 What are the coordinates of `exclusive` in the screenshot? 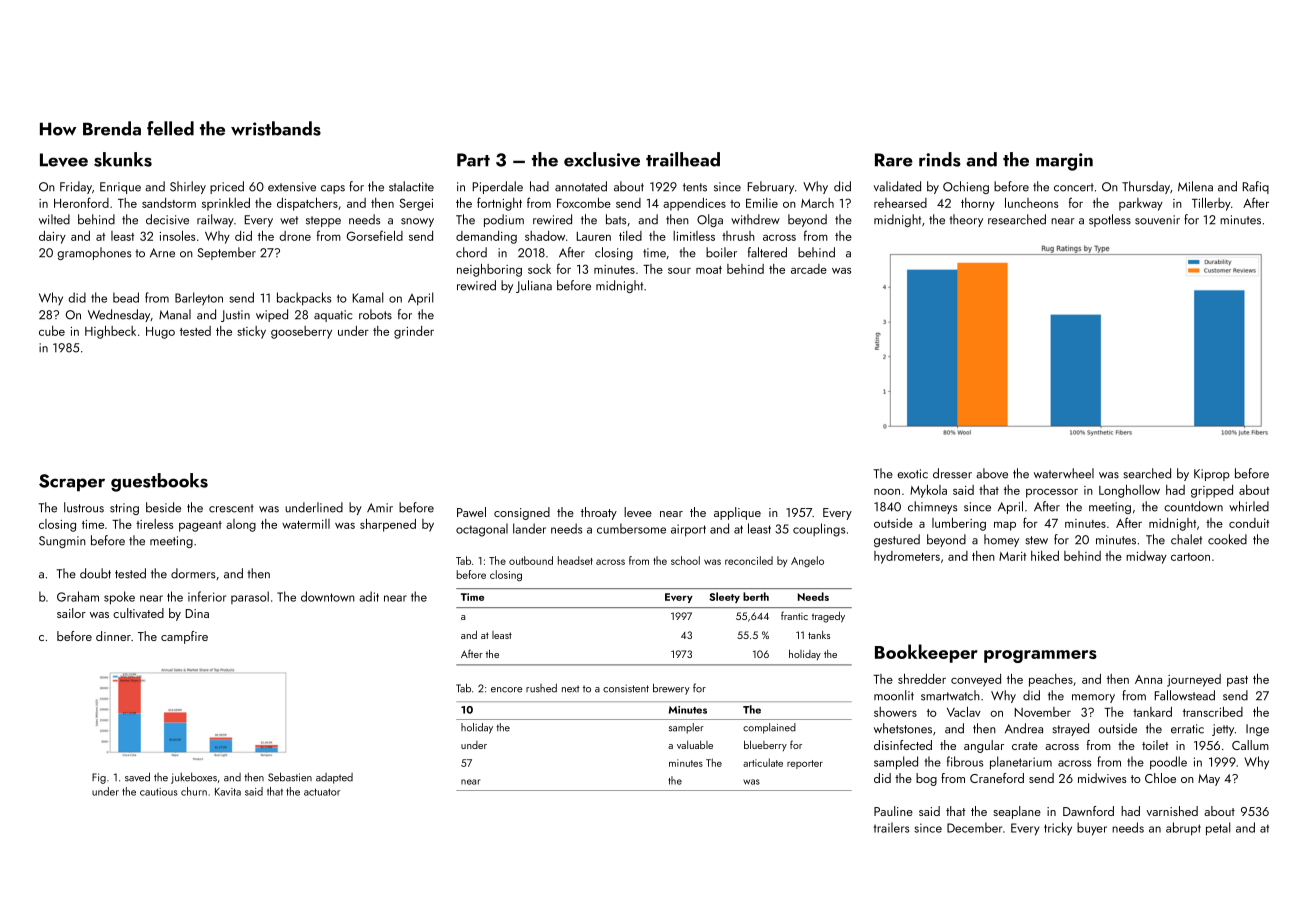 It's located at (602, 159).
